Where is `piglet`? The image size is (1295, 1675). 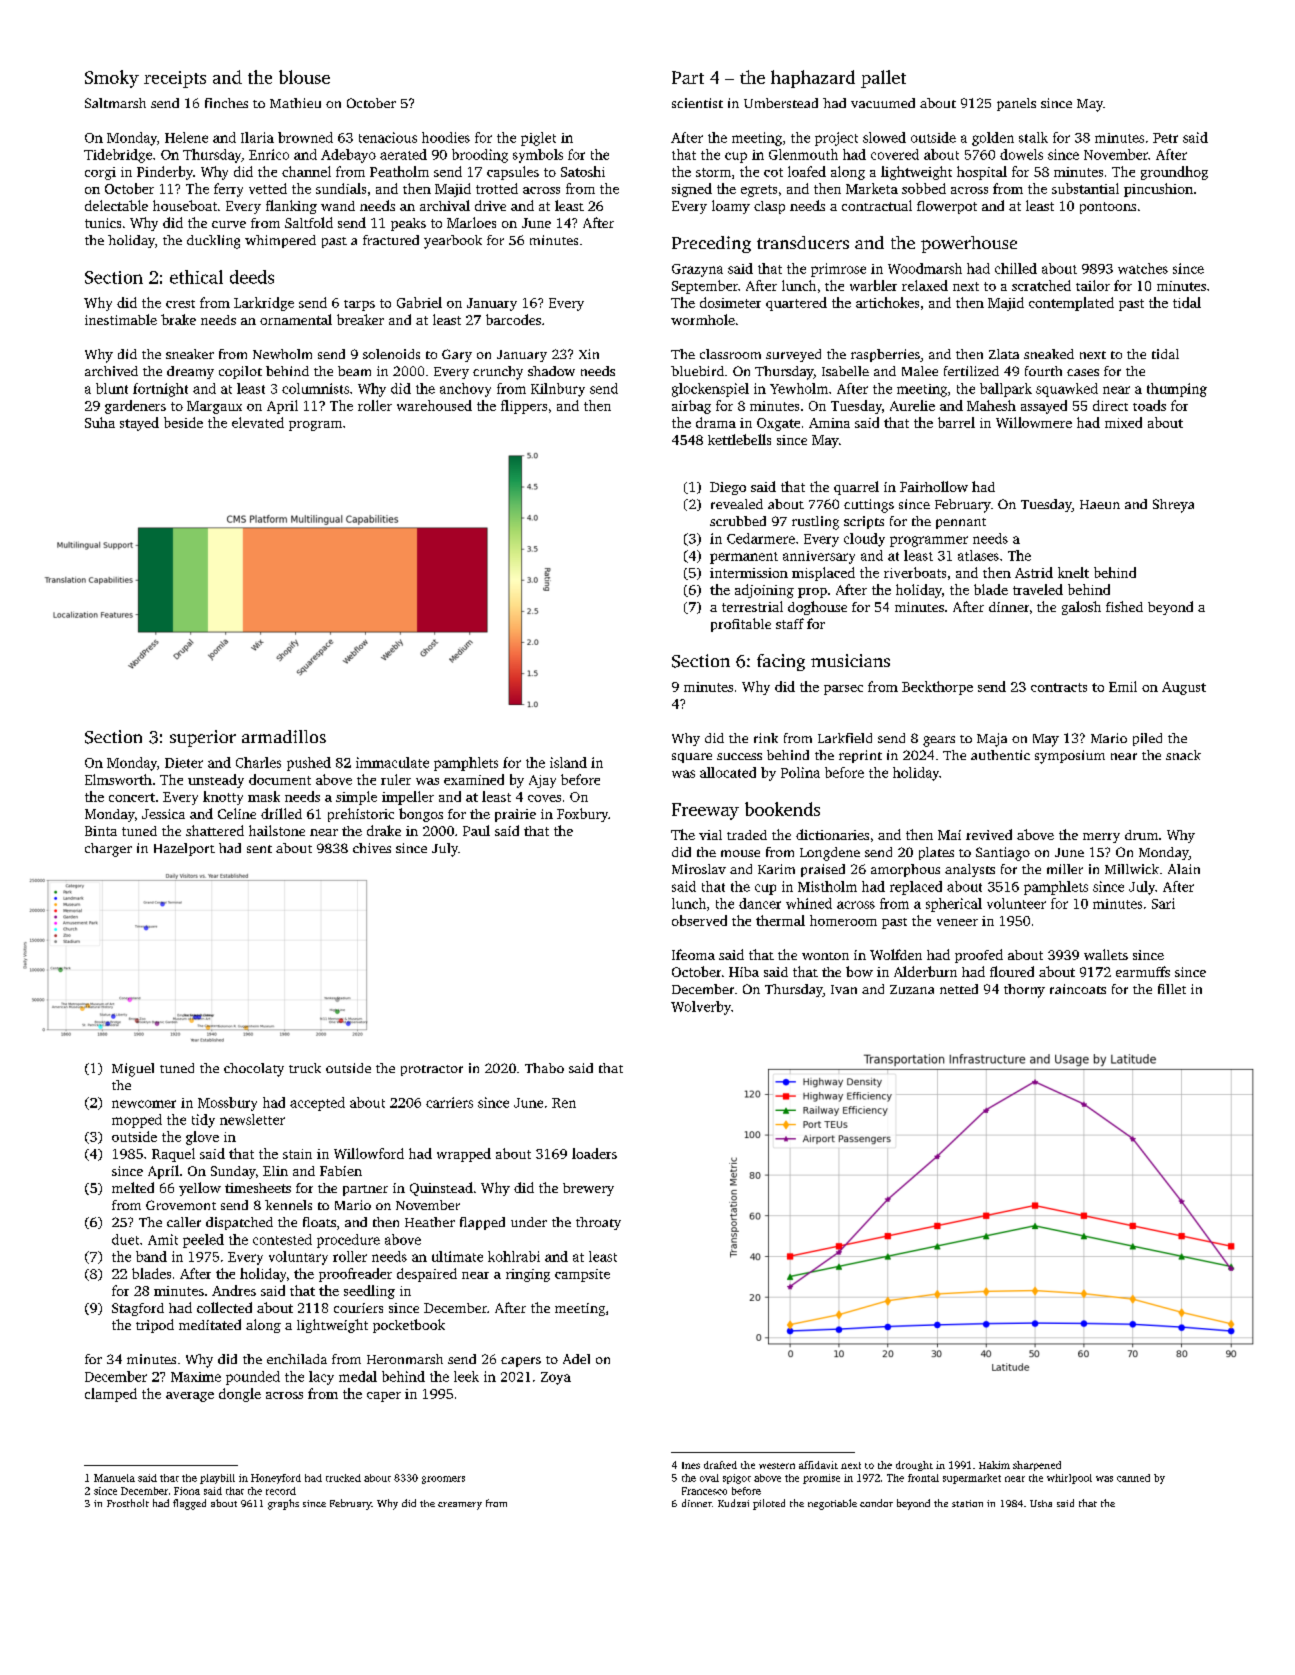
piglet is located at coordinates (538, 139).
